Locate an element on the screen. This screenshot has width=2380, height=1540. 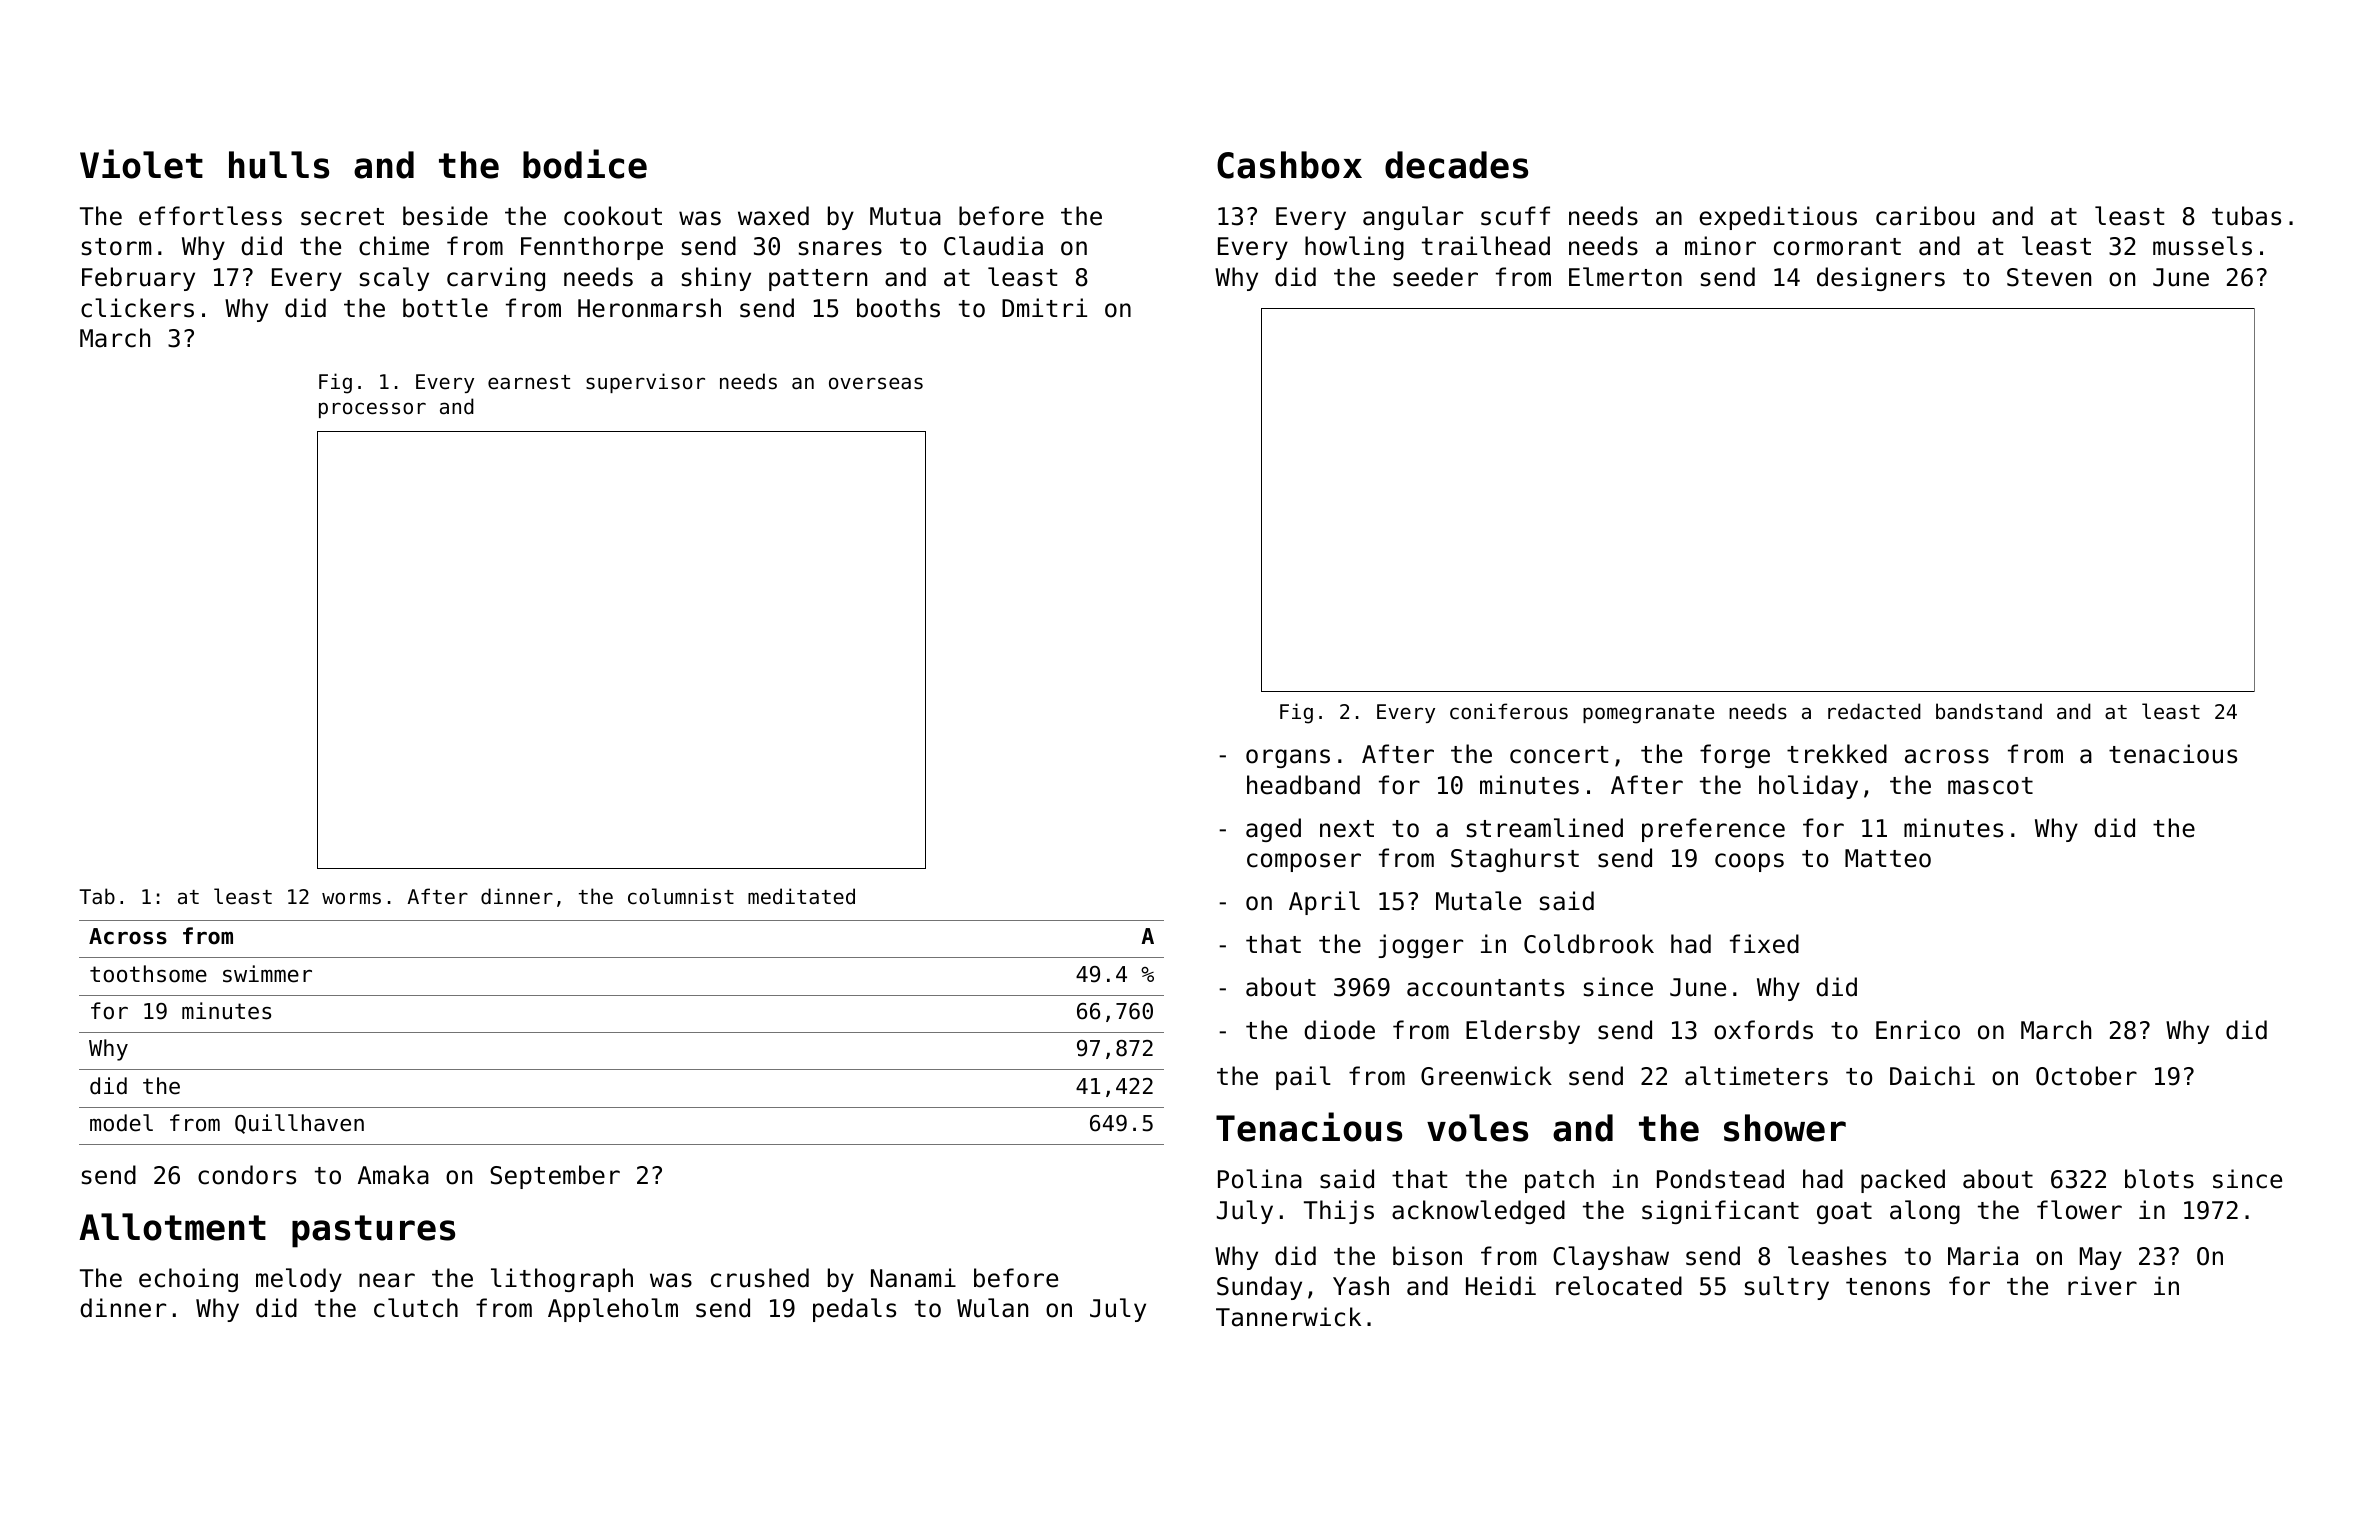
meditated is located at coordinates (801, 896).
